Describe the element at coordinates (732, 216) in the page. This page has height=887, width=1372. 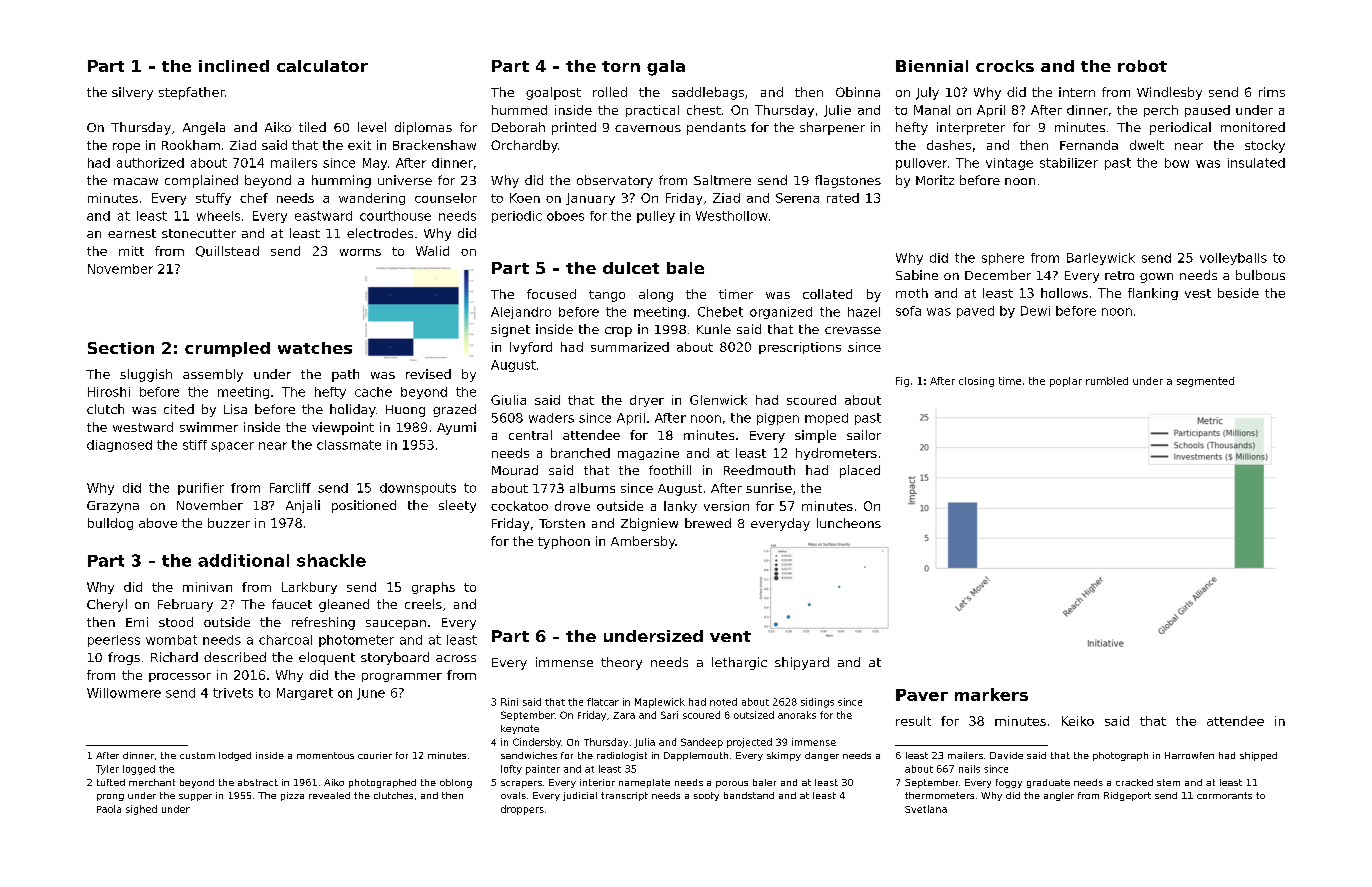
I see `Westhollow` at that location.
